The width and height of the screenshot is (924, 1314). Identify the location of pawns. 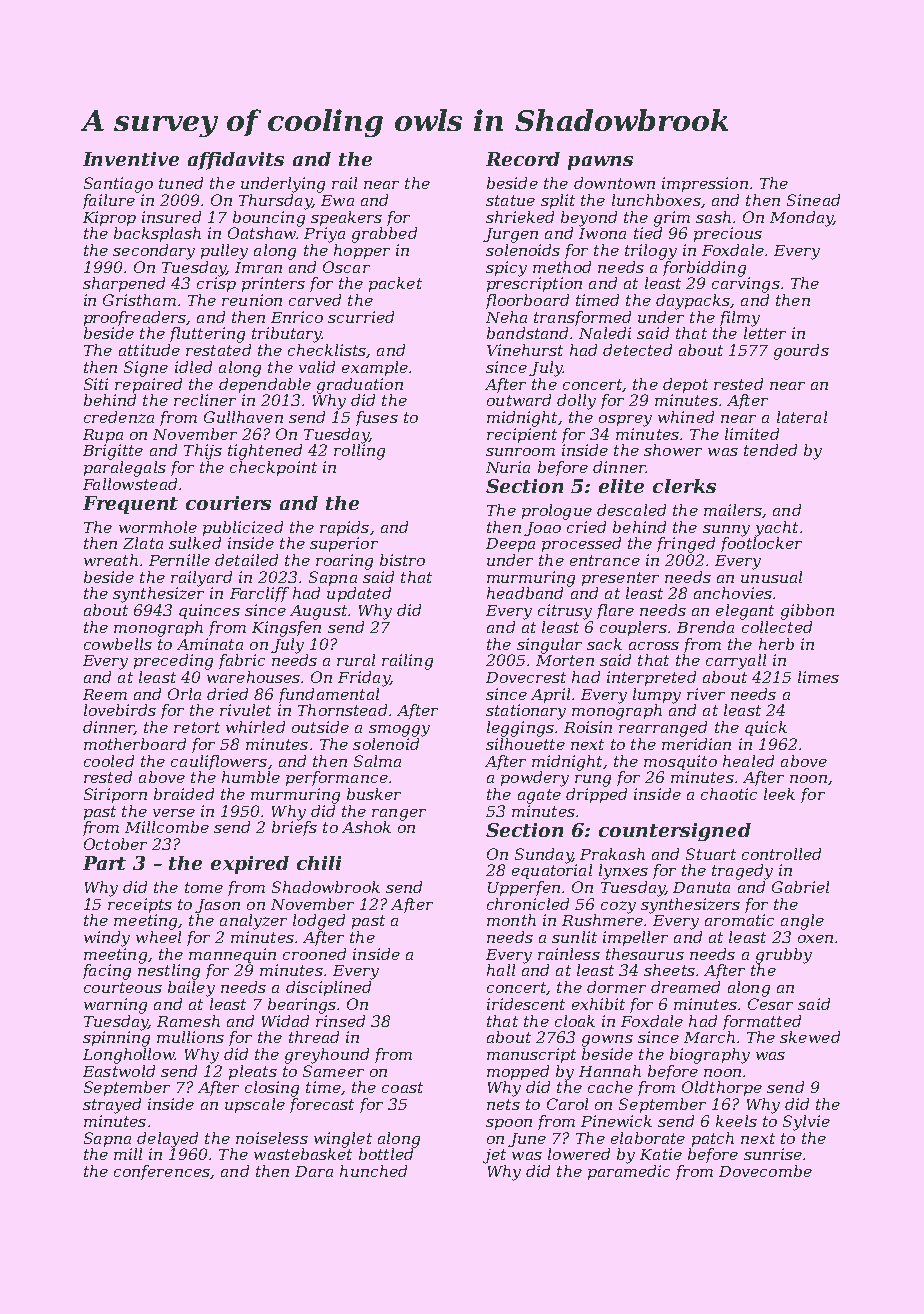
(600, 163).
